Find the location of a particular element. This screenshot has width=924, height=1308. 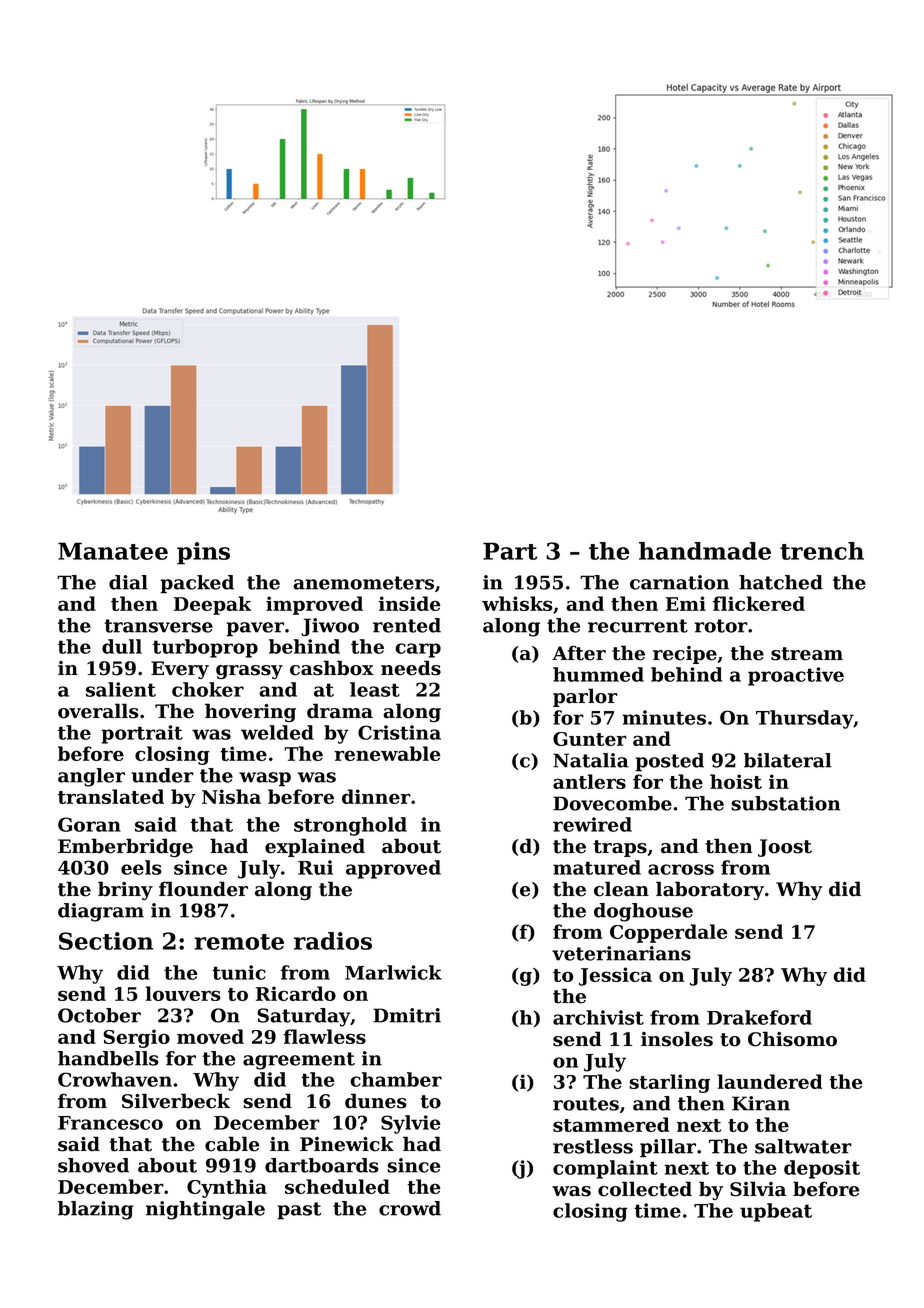

carp is located at coordinates (418, 650).
